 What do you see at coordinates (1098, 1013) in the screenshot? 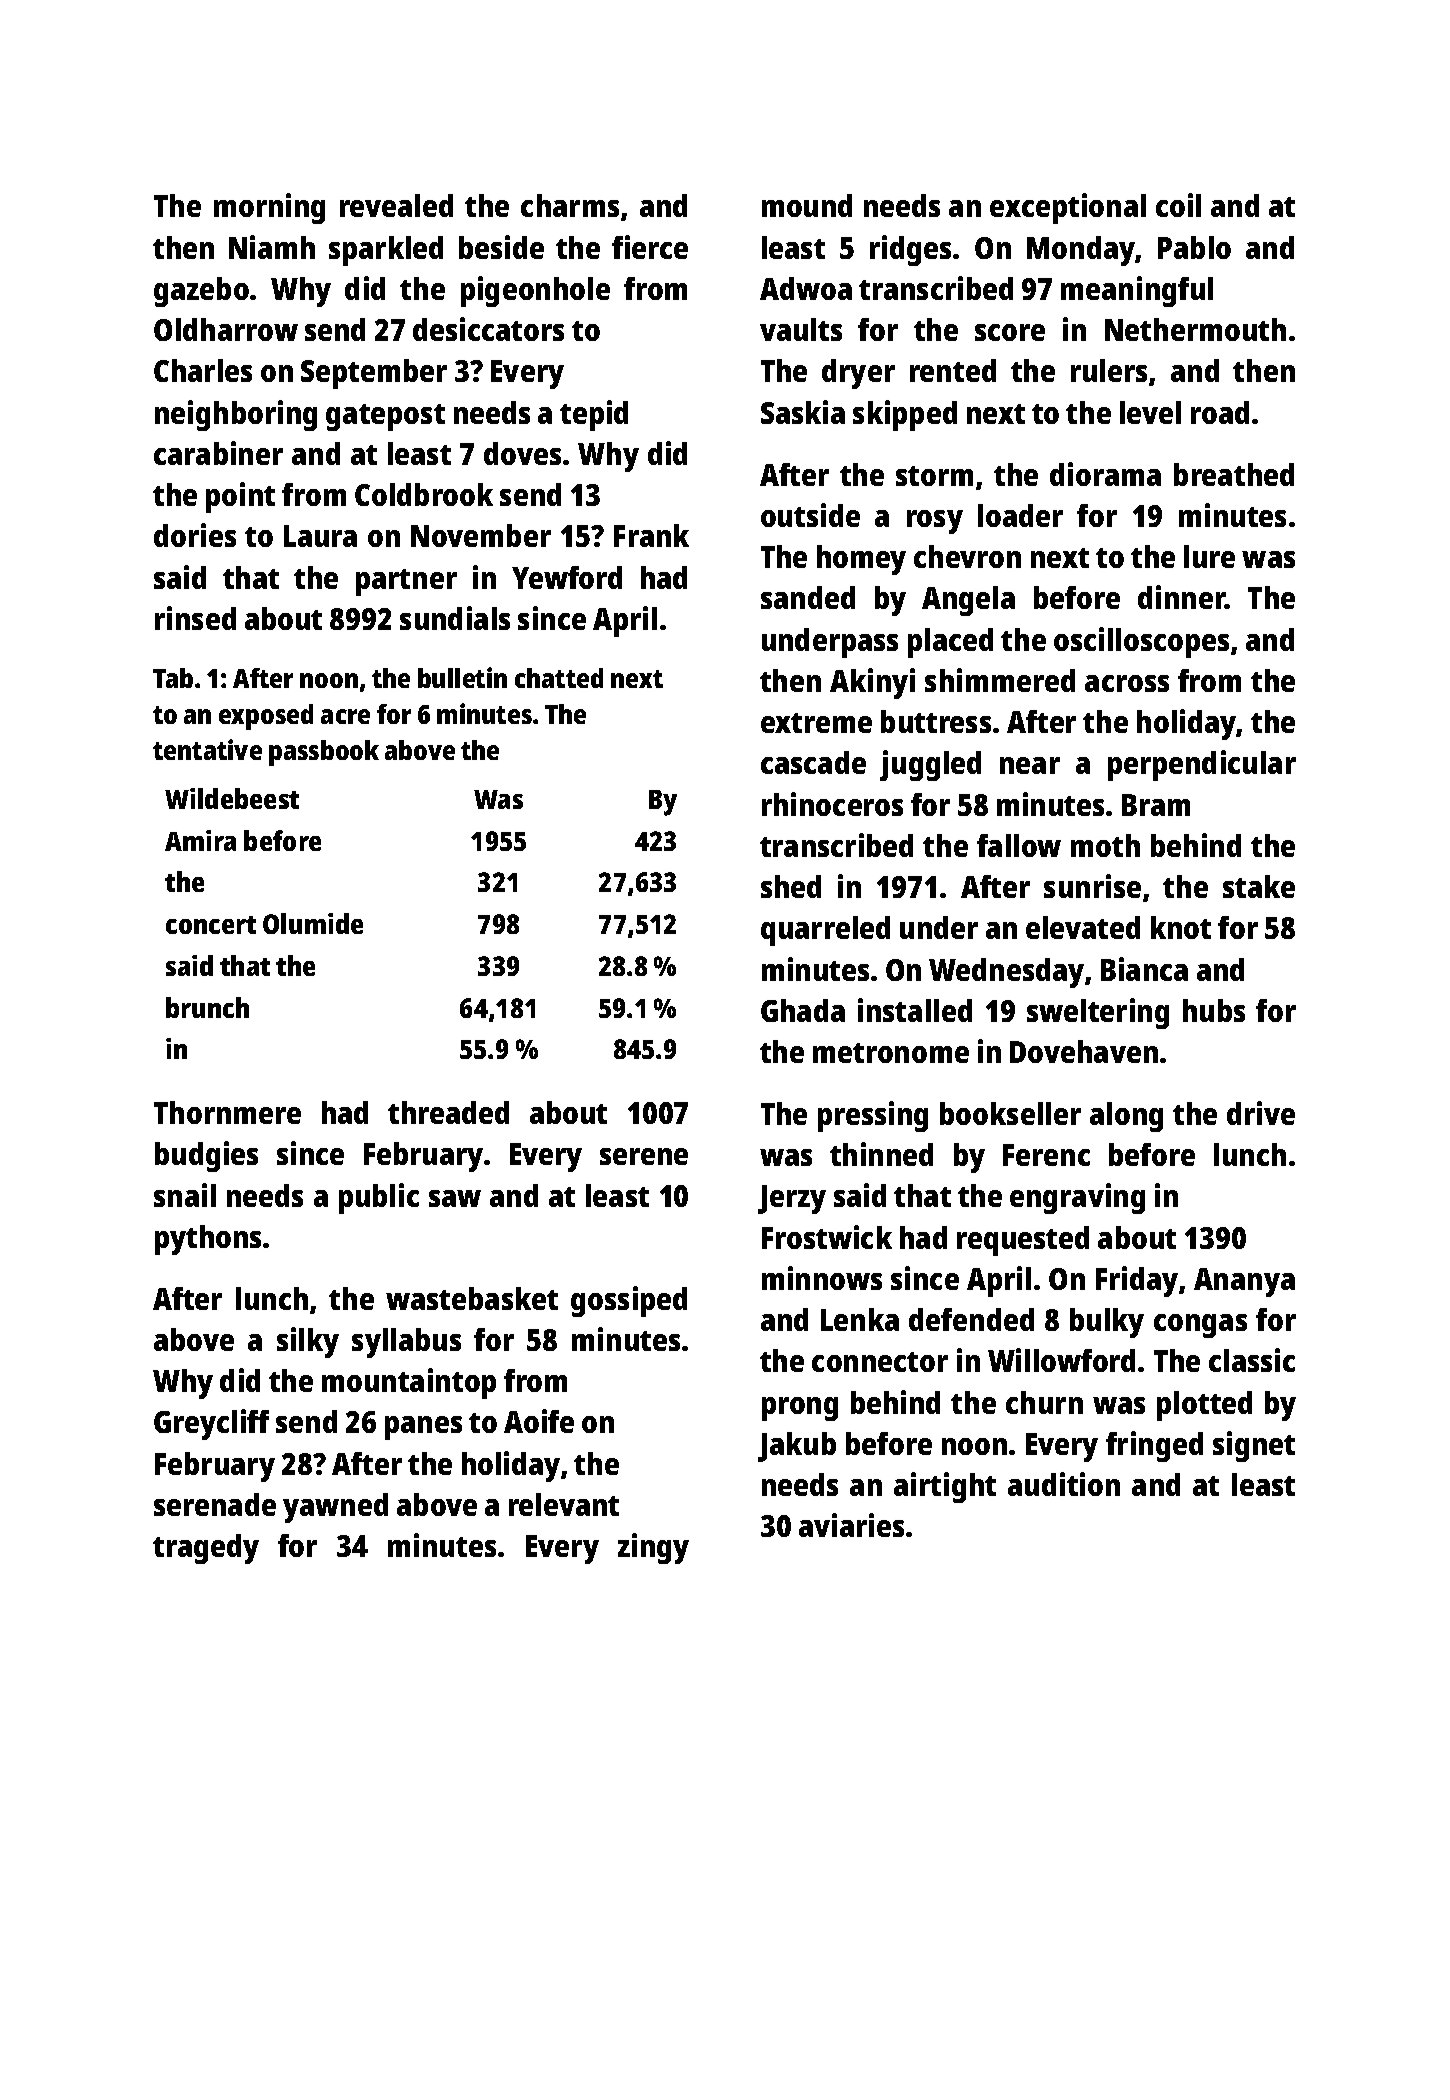
I see `sweltering` at bounding box center [1098, 1013].
